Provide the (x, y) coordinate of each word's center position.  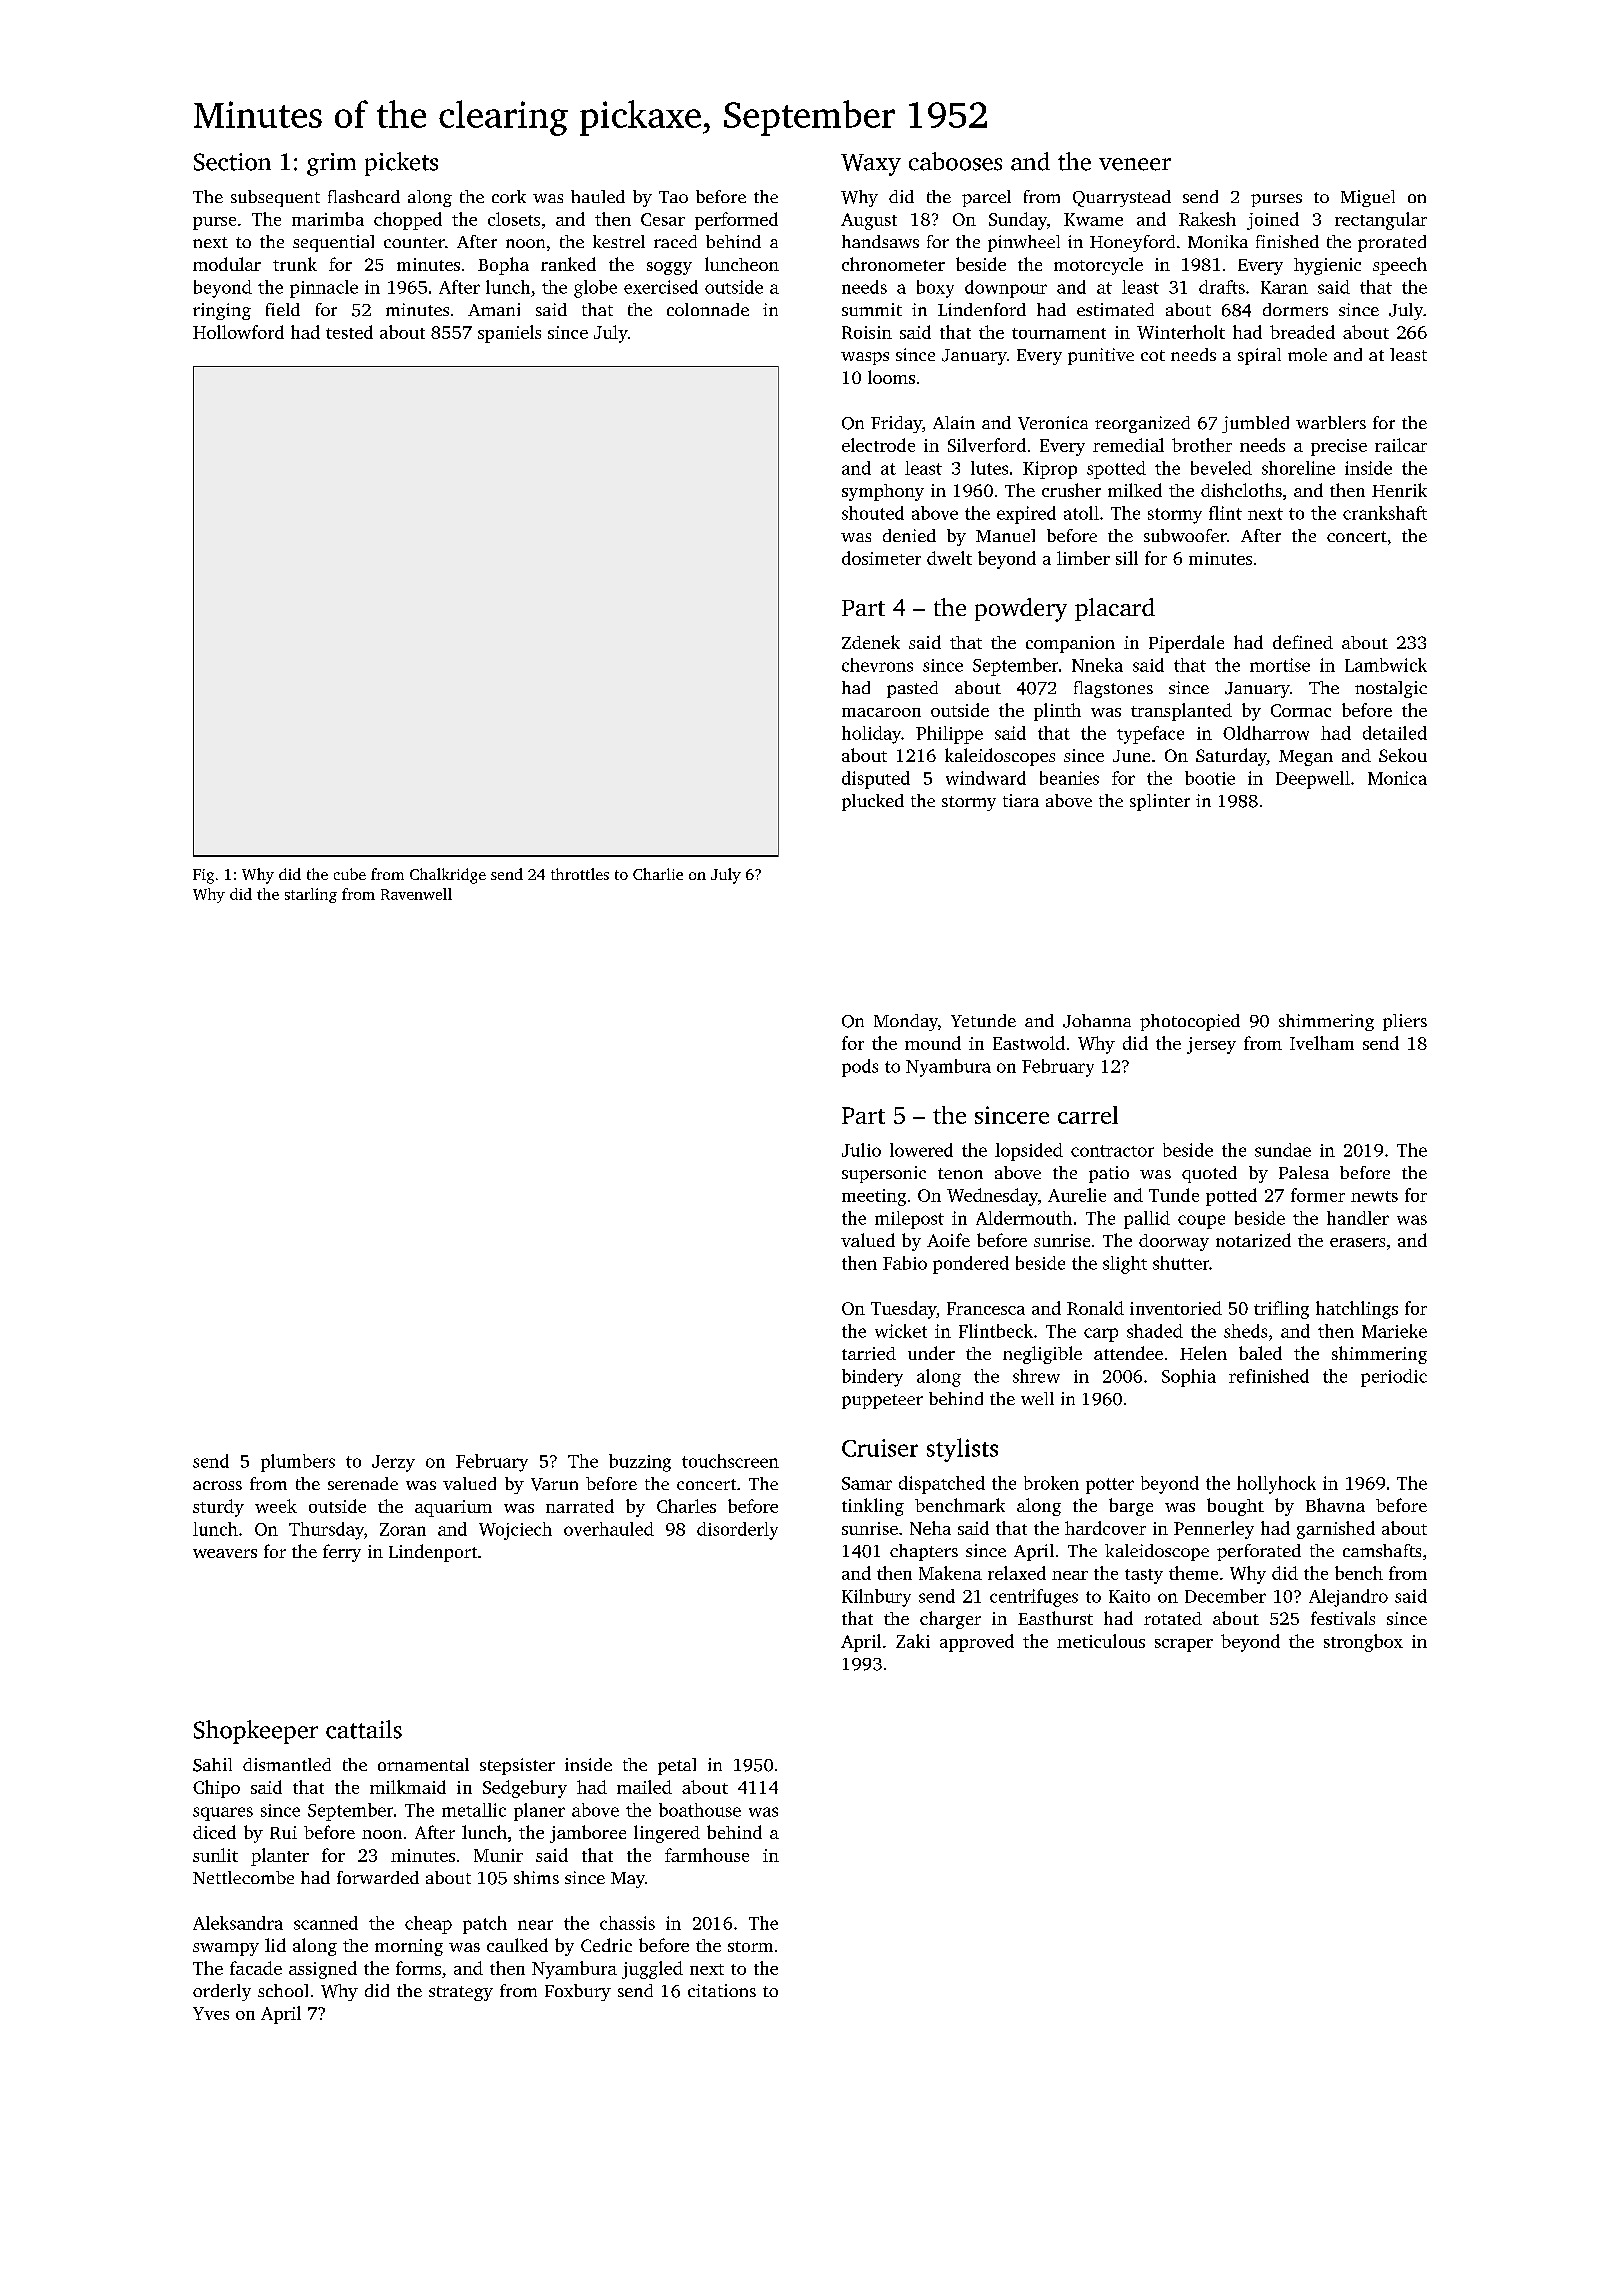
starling (311, 895)
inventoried (1176, 1308)
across (217, 1485)
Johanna (1097, 1021)
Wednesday (992, 1197)
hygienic (1327, 266)
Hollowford (238, 332)
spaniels (509, 334)
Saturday (1231, 757)
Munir (498, 1855)
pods (860, 1068)
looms (891, 377)
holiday (871, 735)
